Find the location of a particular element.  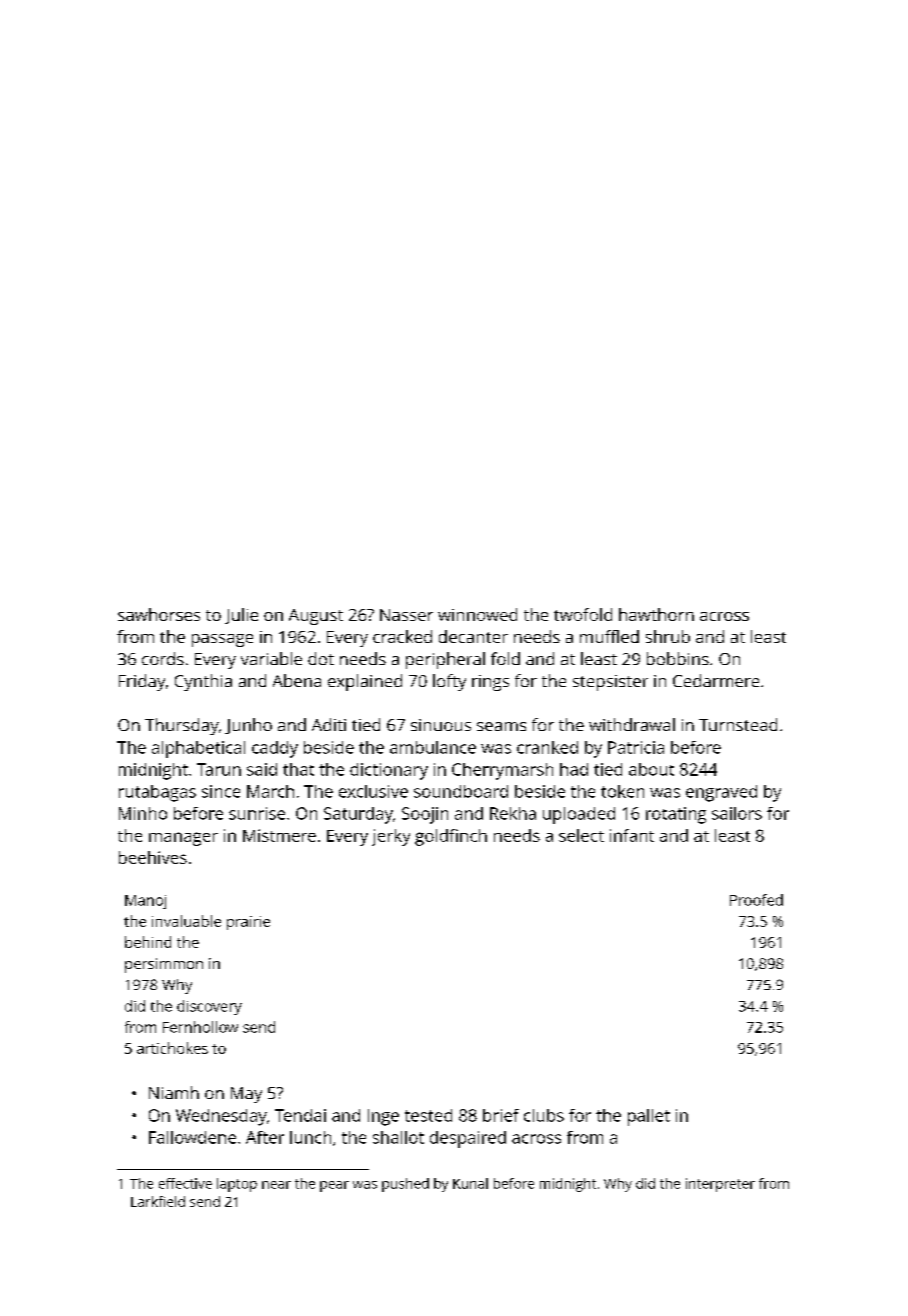

Julie is located at coordinates (241, 616).
